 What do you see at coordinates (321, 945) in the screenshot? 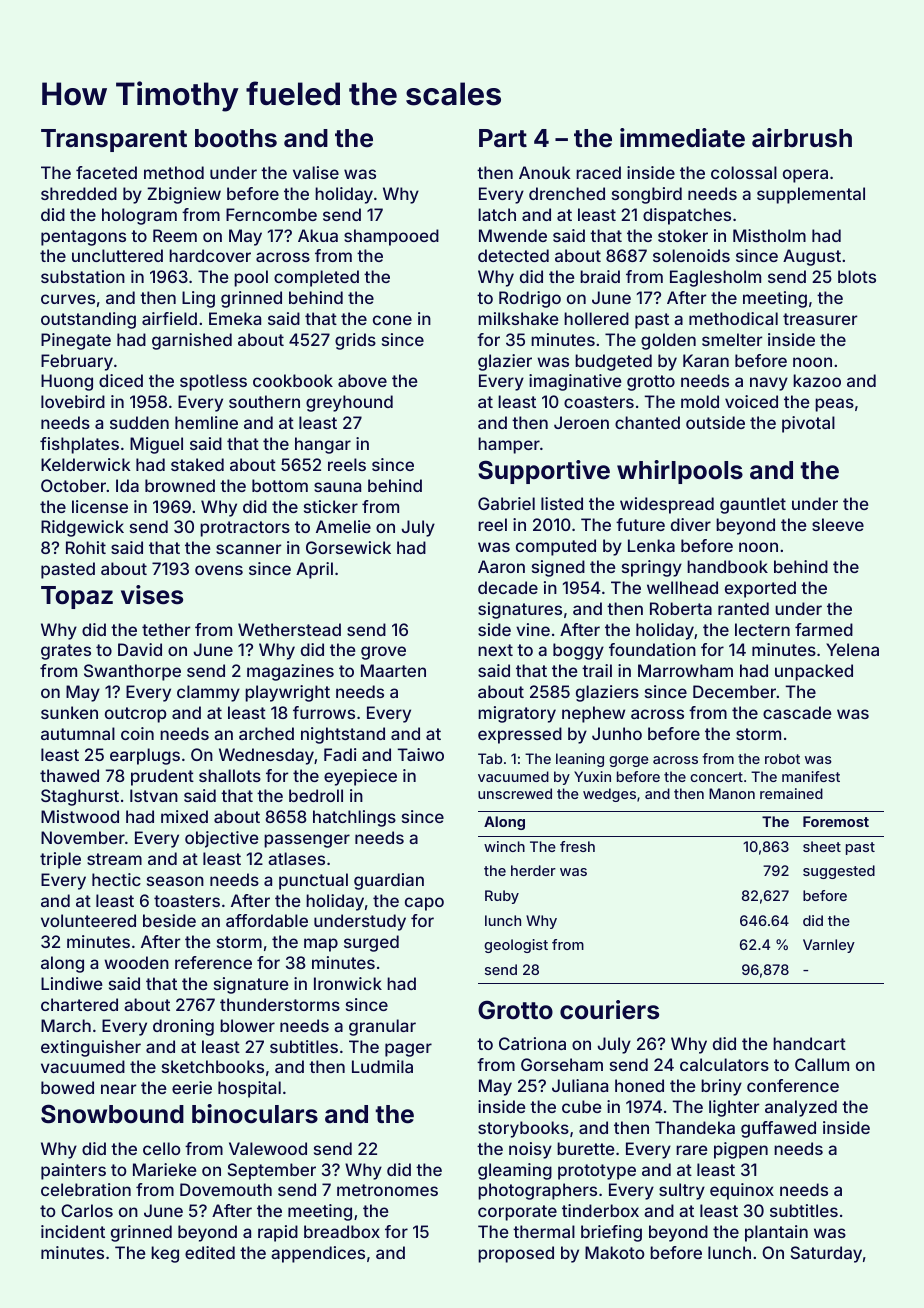
I see `map` at bounding box center [321, 945].
